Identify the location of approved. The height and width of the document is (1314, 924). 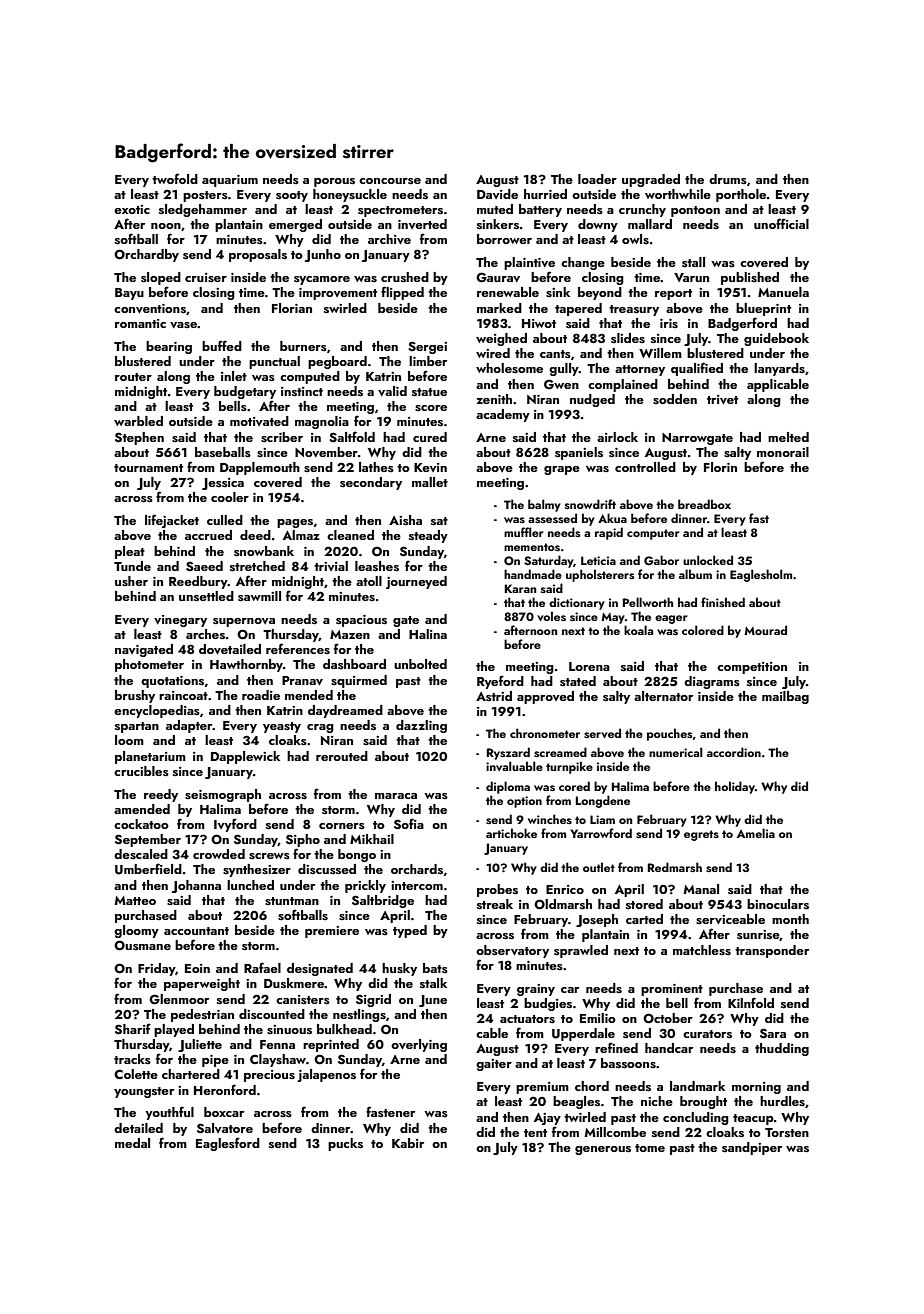
(545, 697).
